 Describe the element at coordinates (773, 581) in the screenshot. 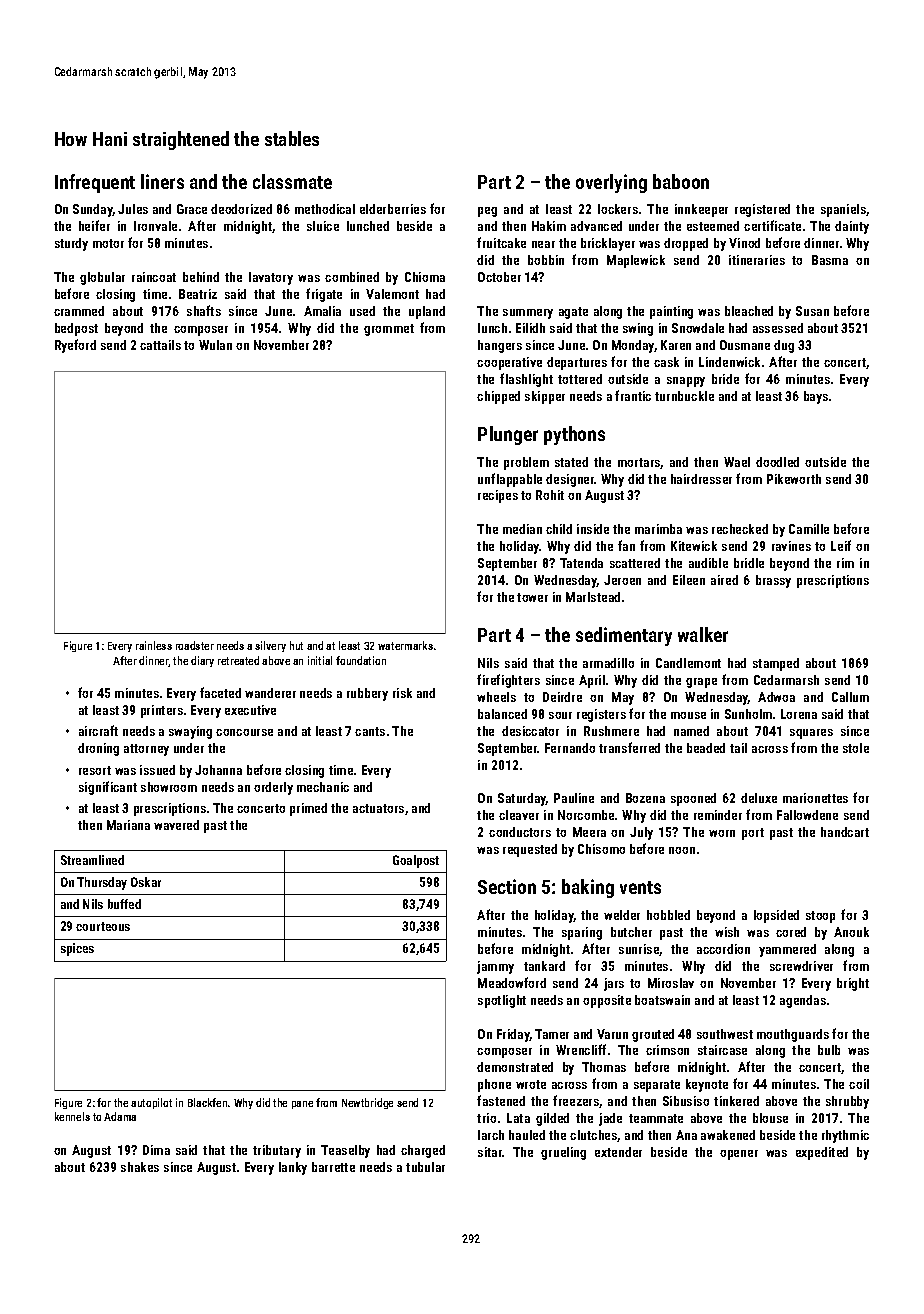

I see `brassy` at that location.
